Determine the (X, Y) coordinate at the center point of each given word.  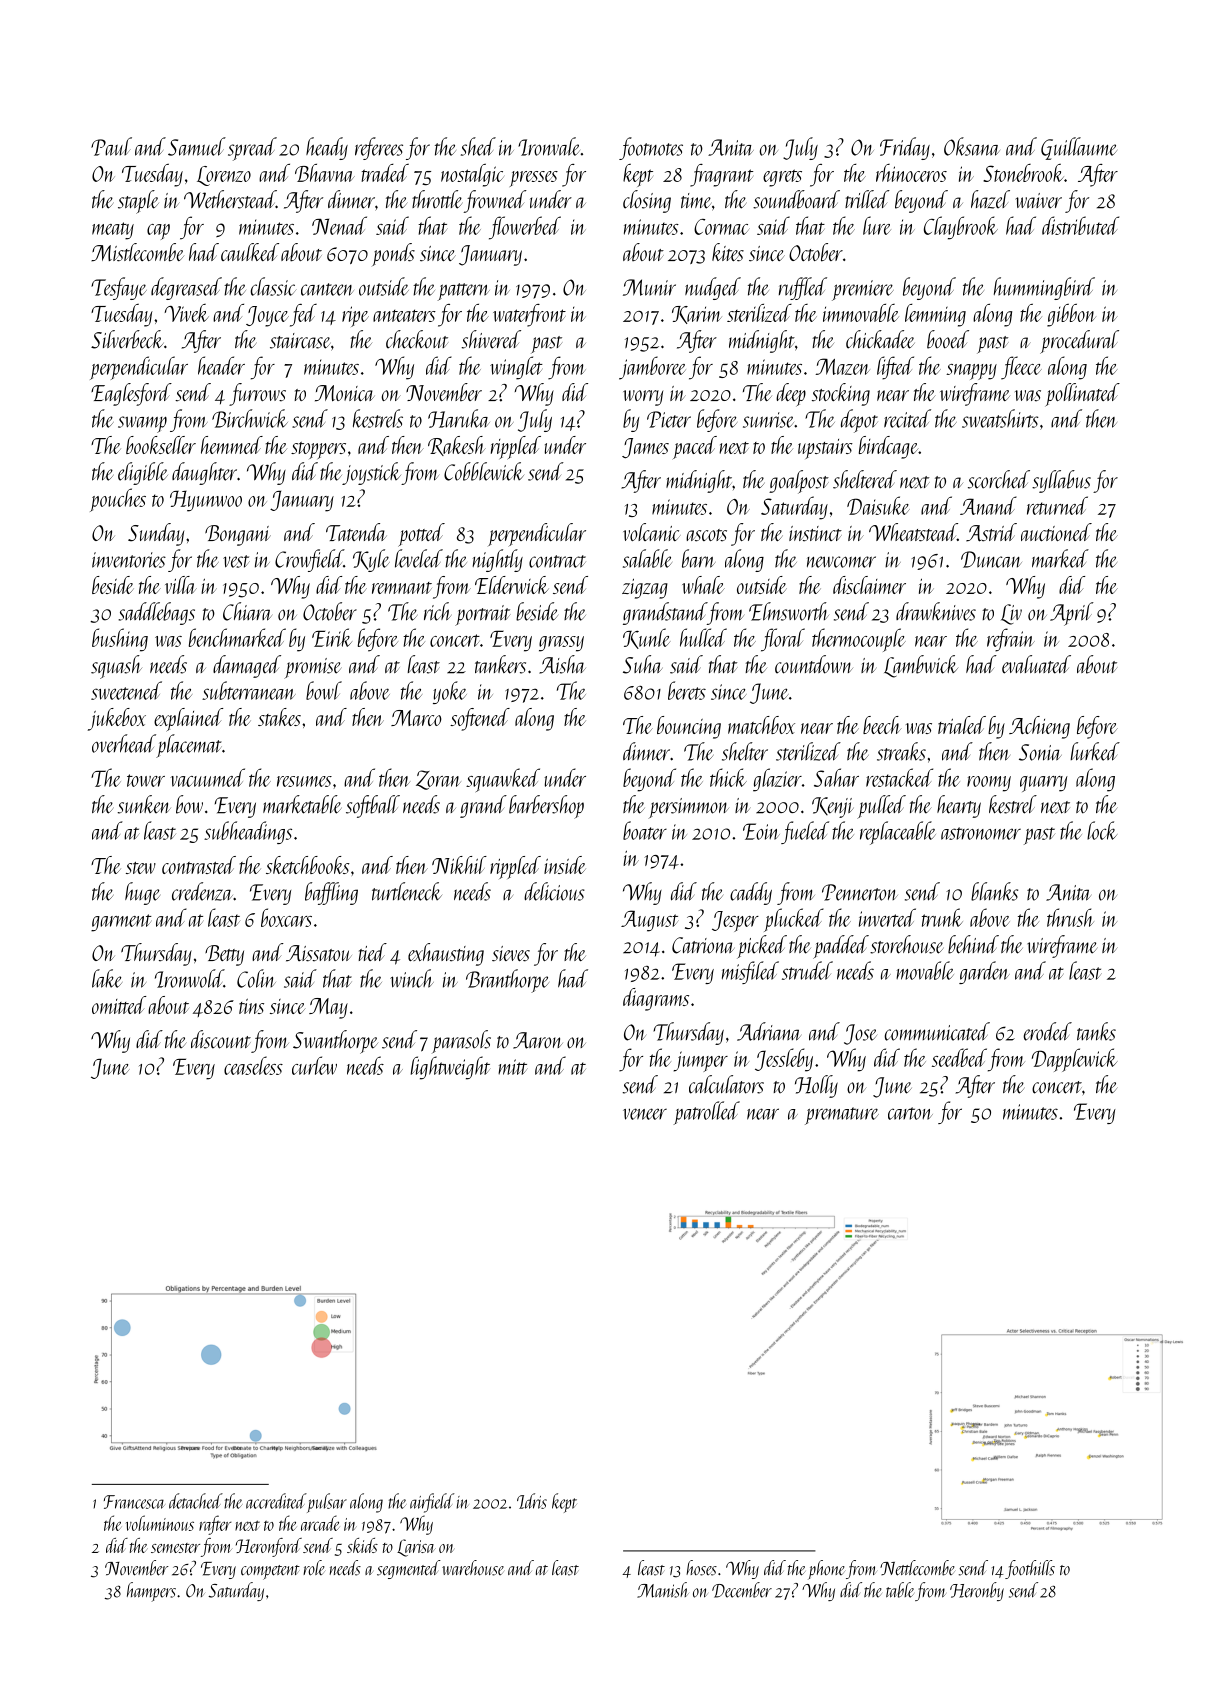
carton (910, 1113)
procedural (1079, 342)
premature (842, 1116)
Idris (532, 1501)
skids (362, 1545)
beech (882, 725)
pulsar (326, 1503)
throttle (437, 199)
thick (728, 777)
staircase (300, 341)
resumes (304, 781)
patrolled (706, 1113)
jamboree (652, 368)
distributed (1080, 225)
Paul (111, 146)
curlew (314, 1065)
